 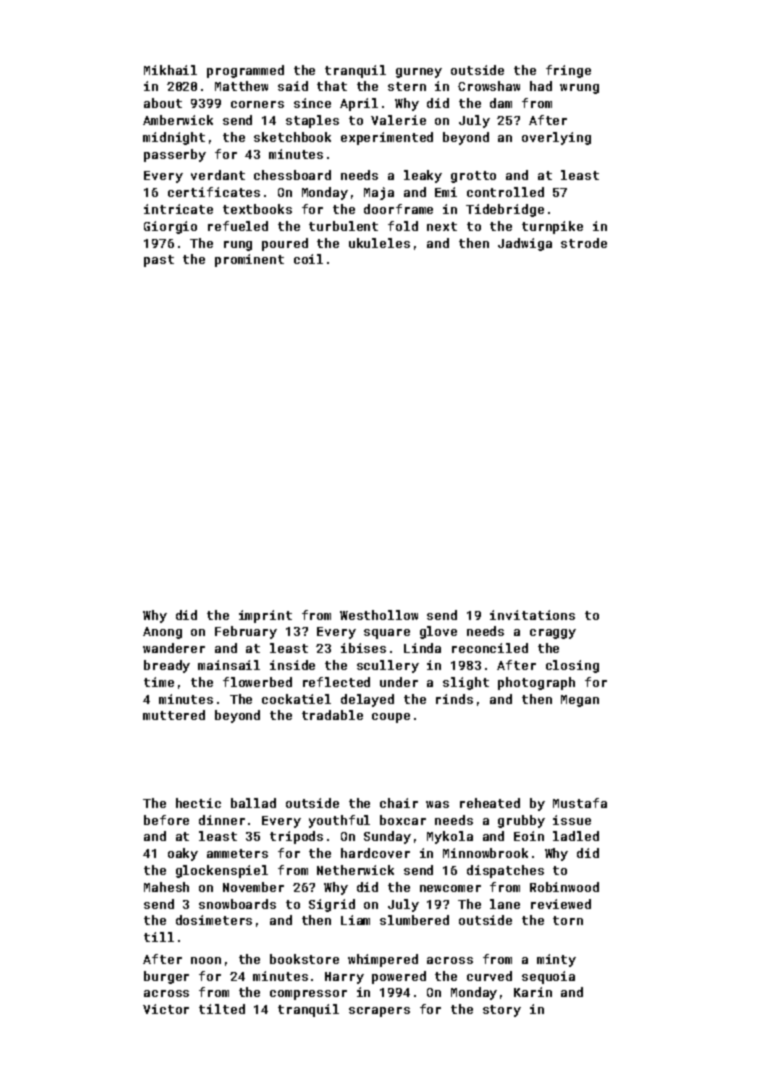 What do you see at coordinates (556, 960) in the page?
I see `minty` at bounding box center [556, 960].
